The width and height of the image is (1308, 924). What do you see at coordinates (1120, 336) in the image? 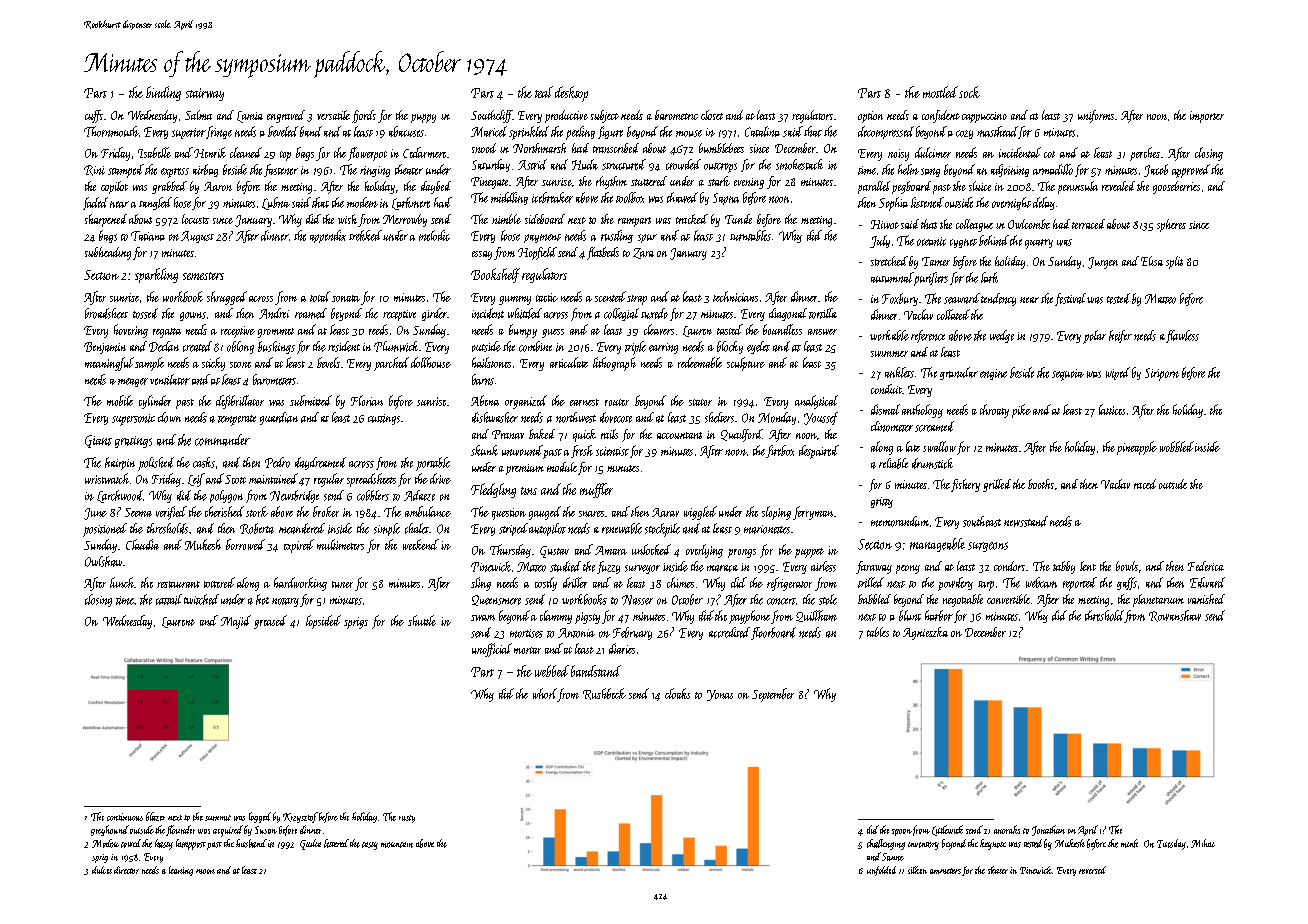
I see `heifer` at bounding box center [1120, 336].
